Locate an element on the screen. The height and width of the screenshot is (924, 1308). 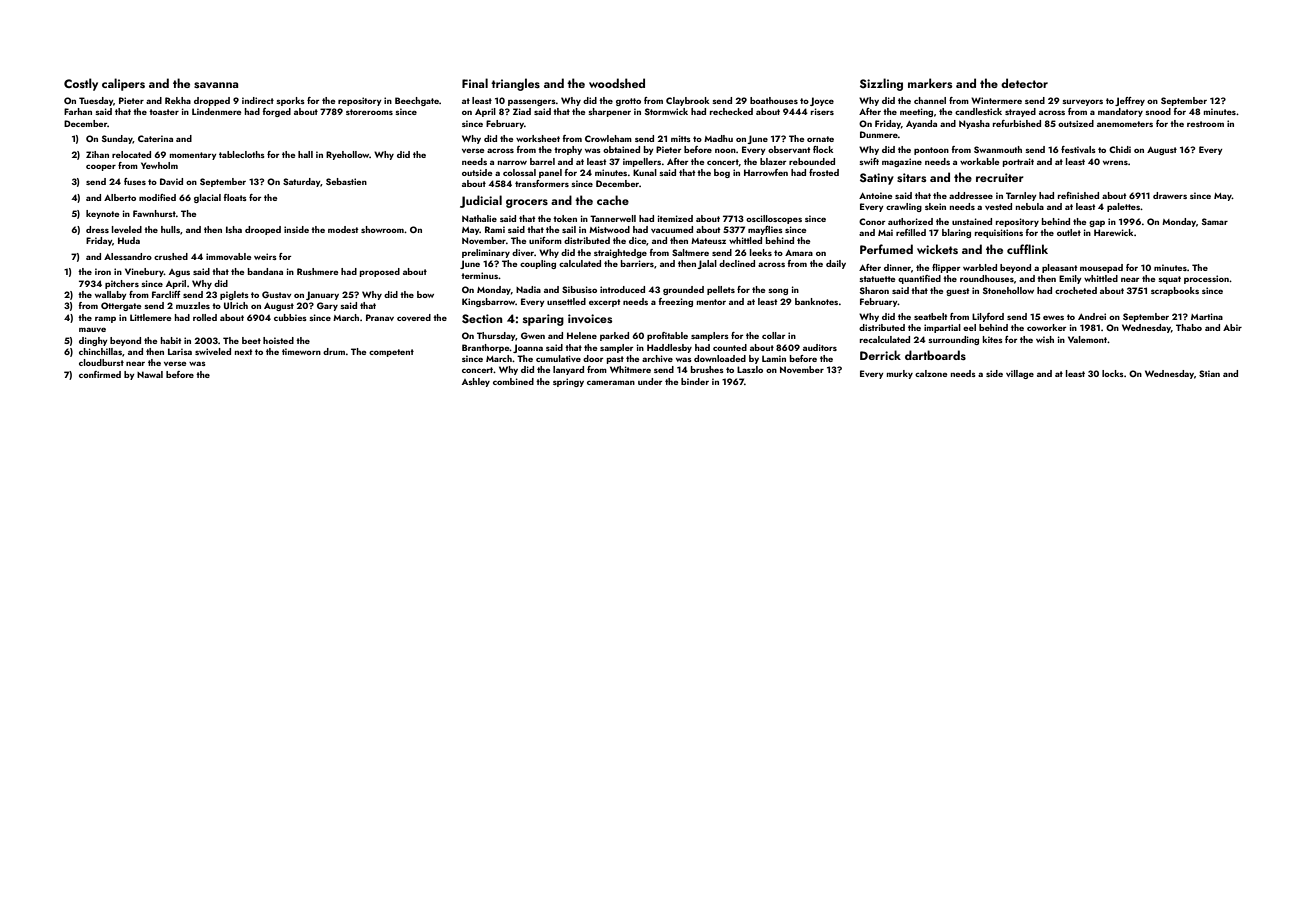
woodshed is located at coordinates (617, 83).
